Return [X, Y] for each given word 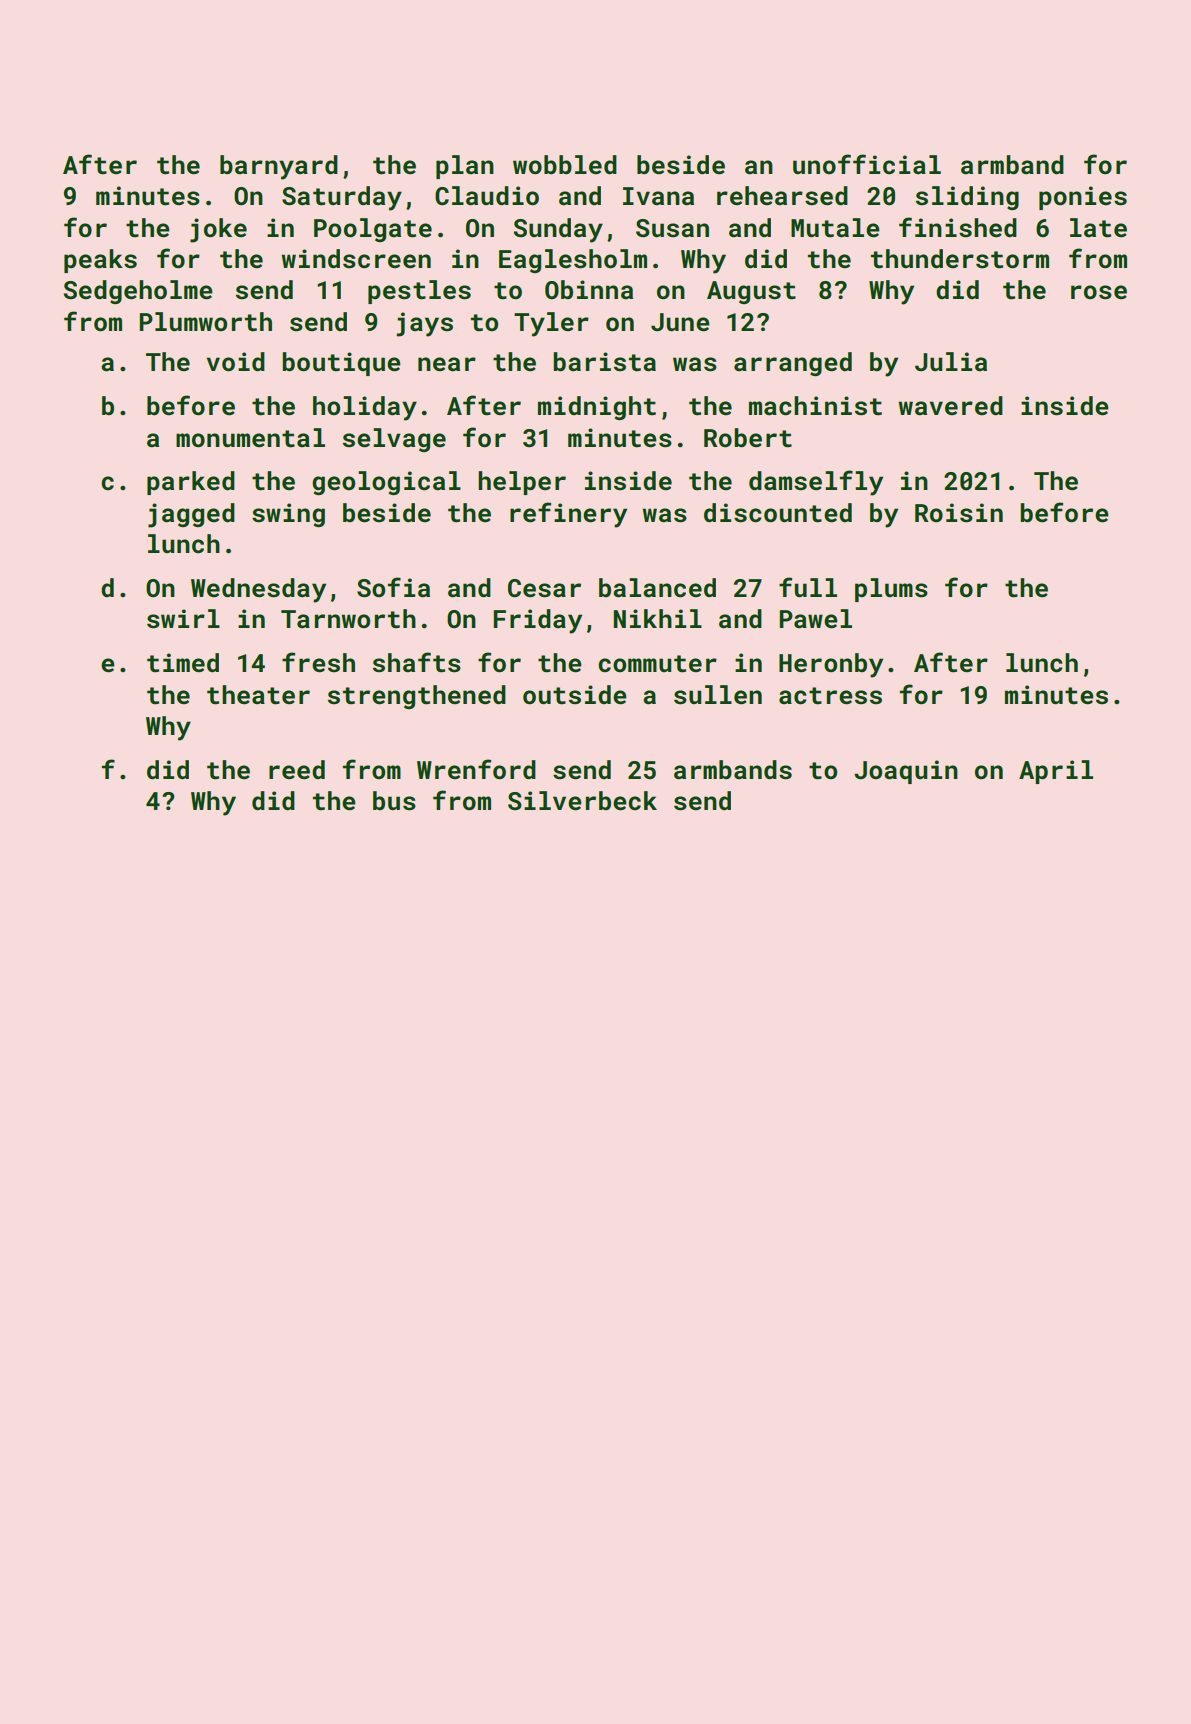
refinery [568, 515]
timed [183, 663]
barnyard [279, 167]
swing [288, 515]
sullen [718, 695]
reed [297, 770]
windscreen [356, 259]
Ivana [658, 196]
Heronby [831, 665]
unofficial [867, 164]
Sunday [558, 230]
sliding [967, 198]
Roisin [959, 513]
